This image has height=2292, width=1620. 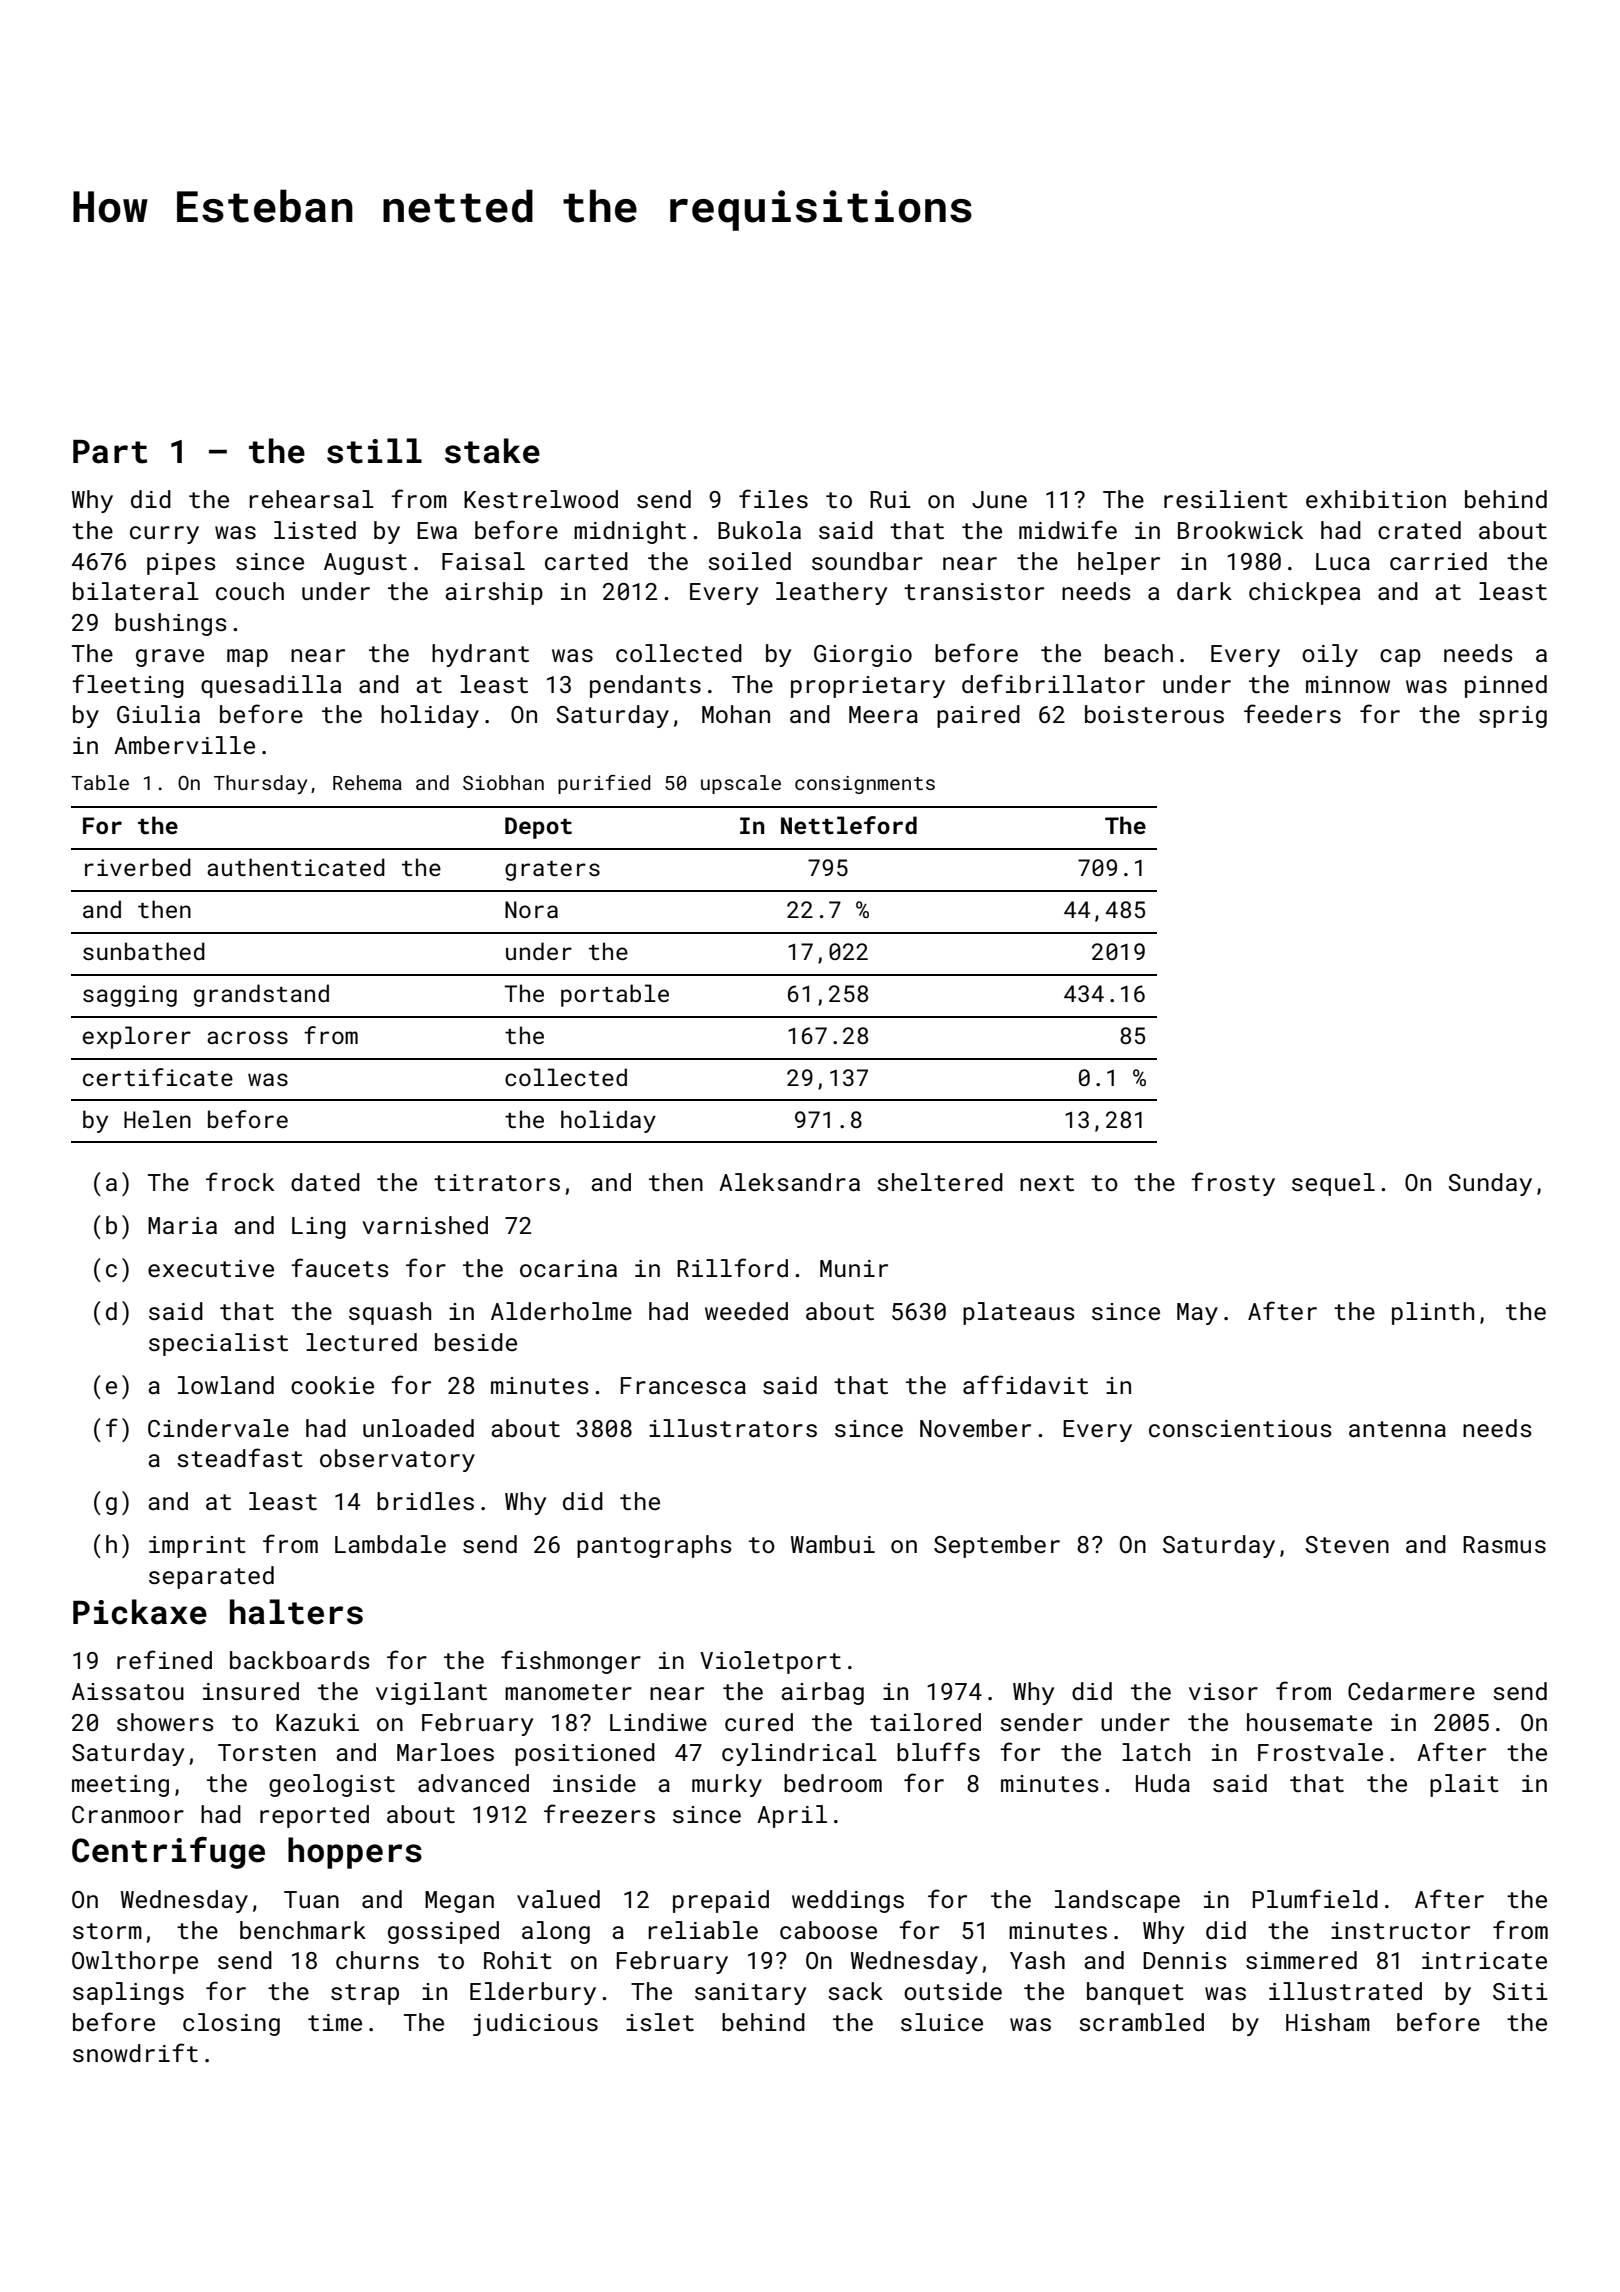 I want to click on pendants, so click(x=645, y=686).
